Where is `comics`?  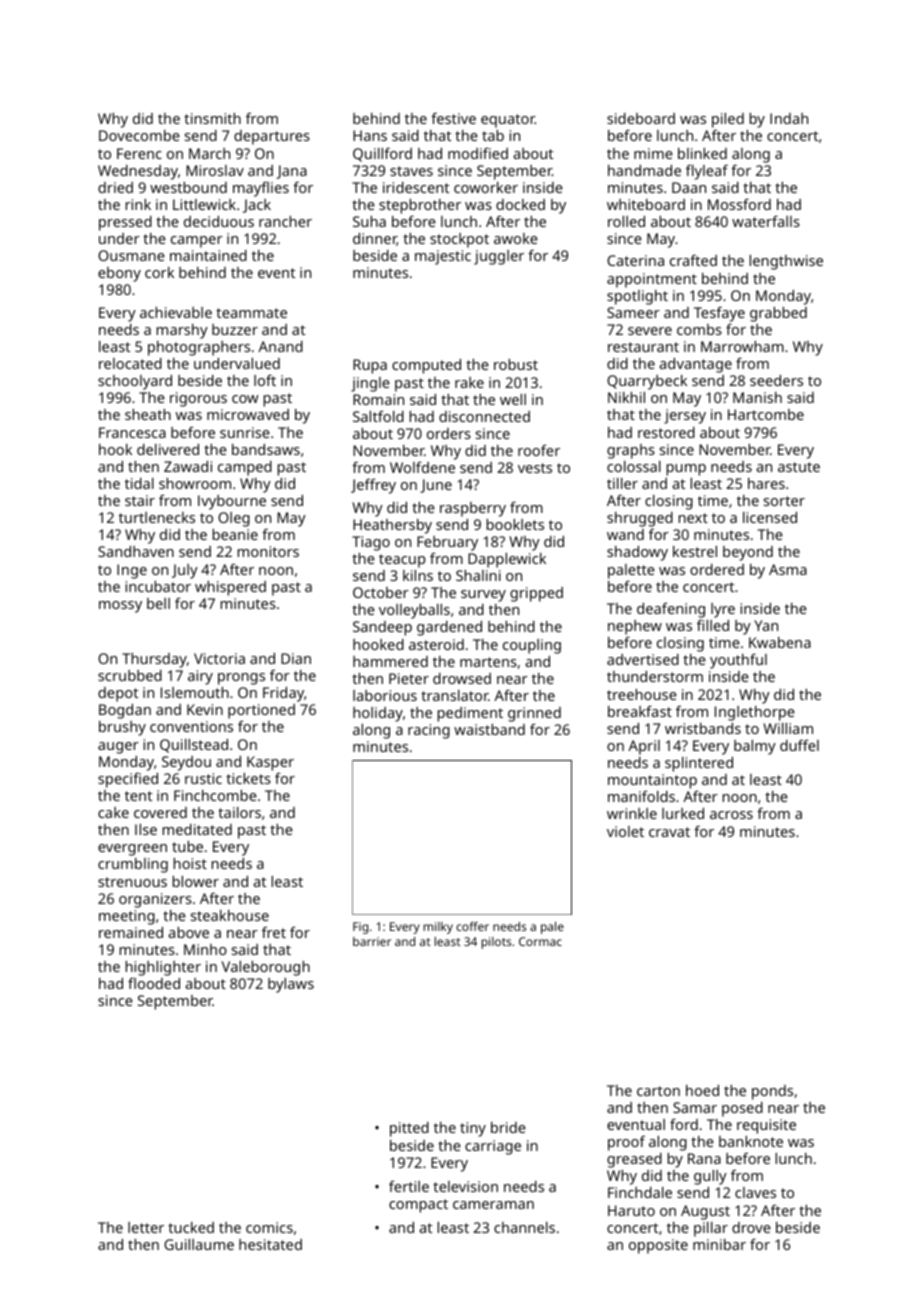 comics is located at coordinates (269, 1227).
